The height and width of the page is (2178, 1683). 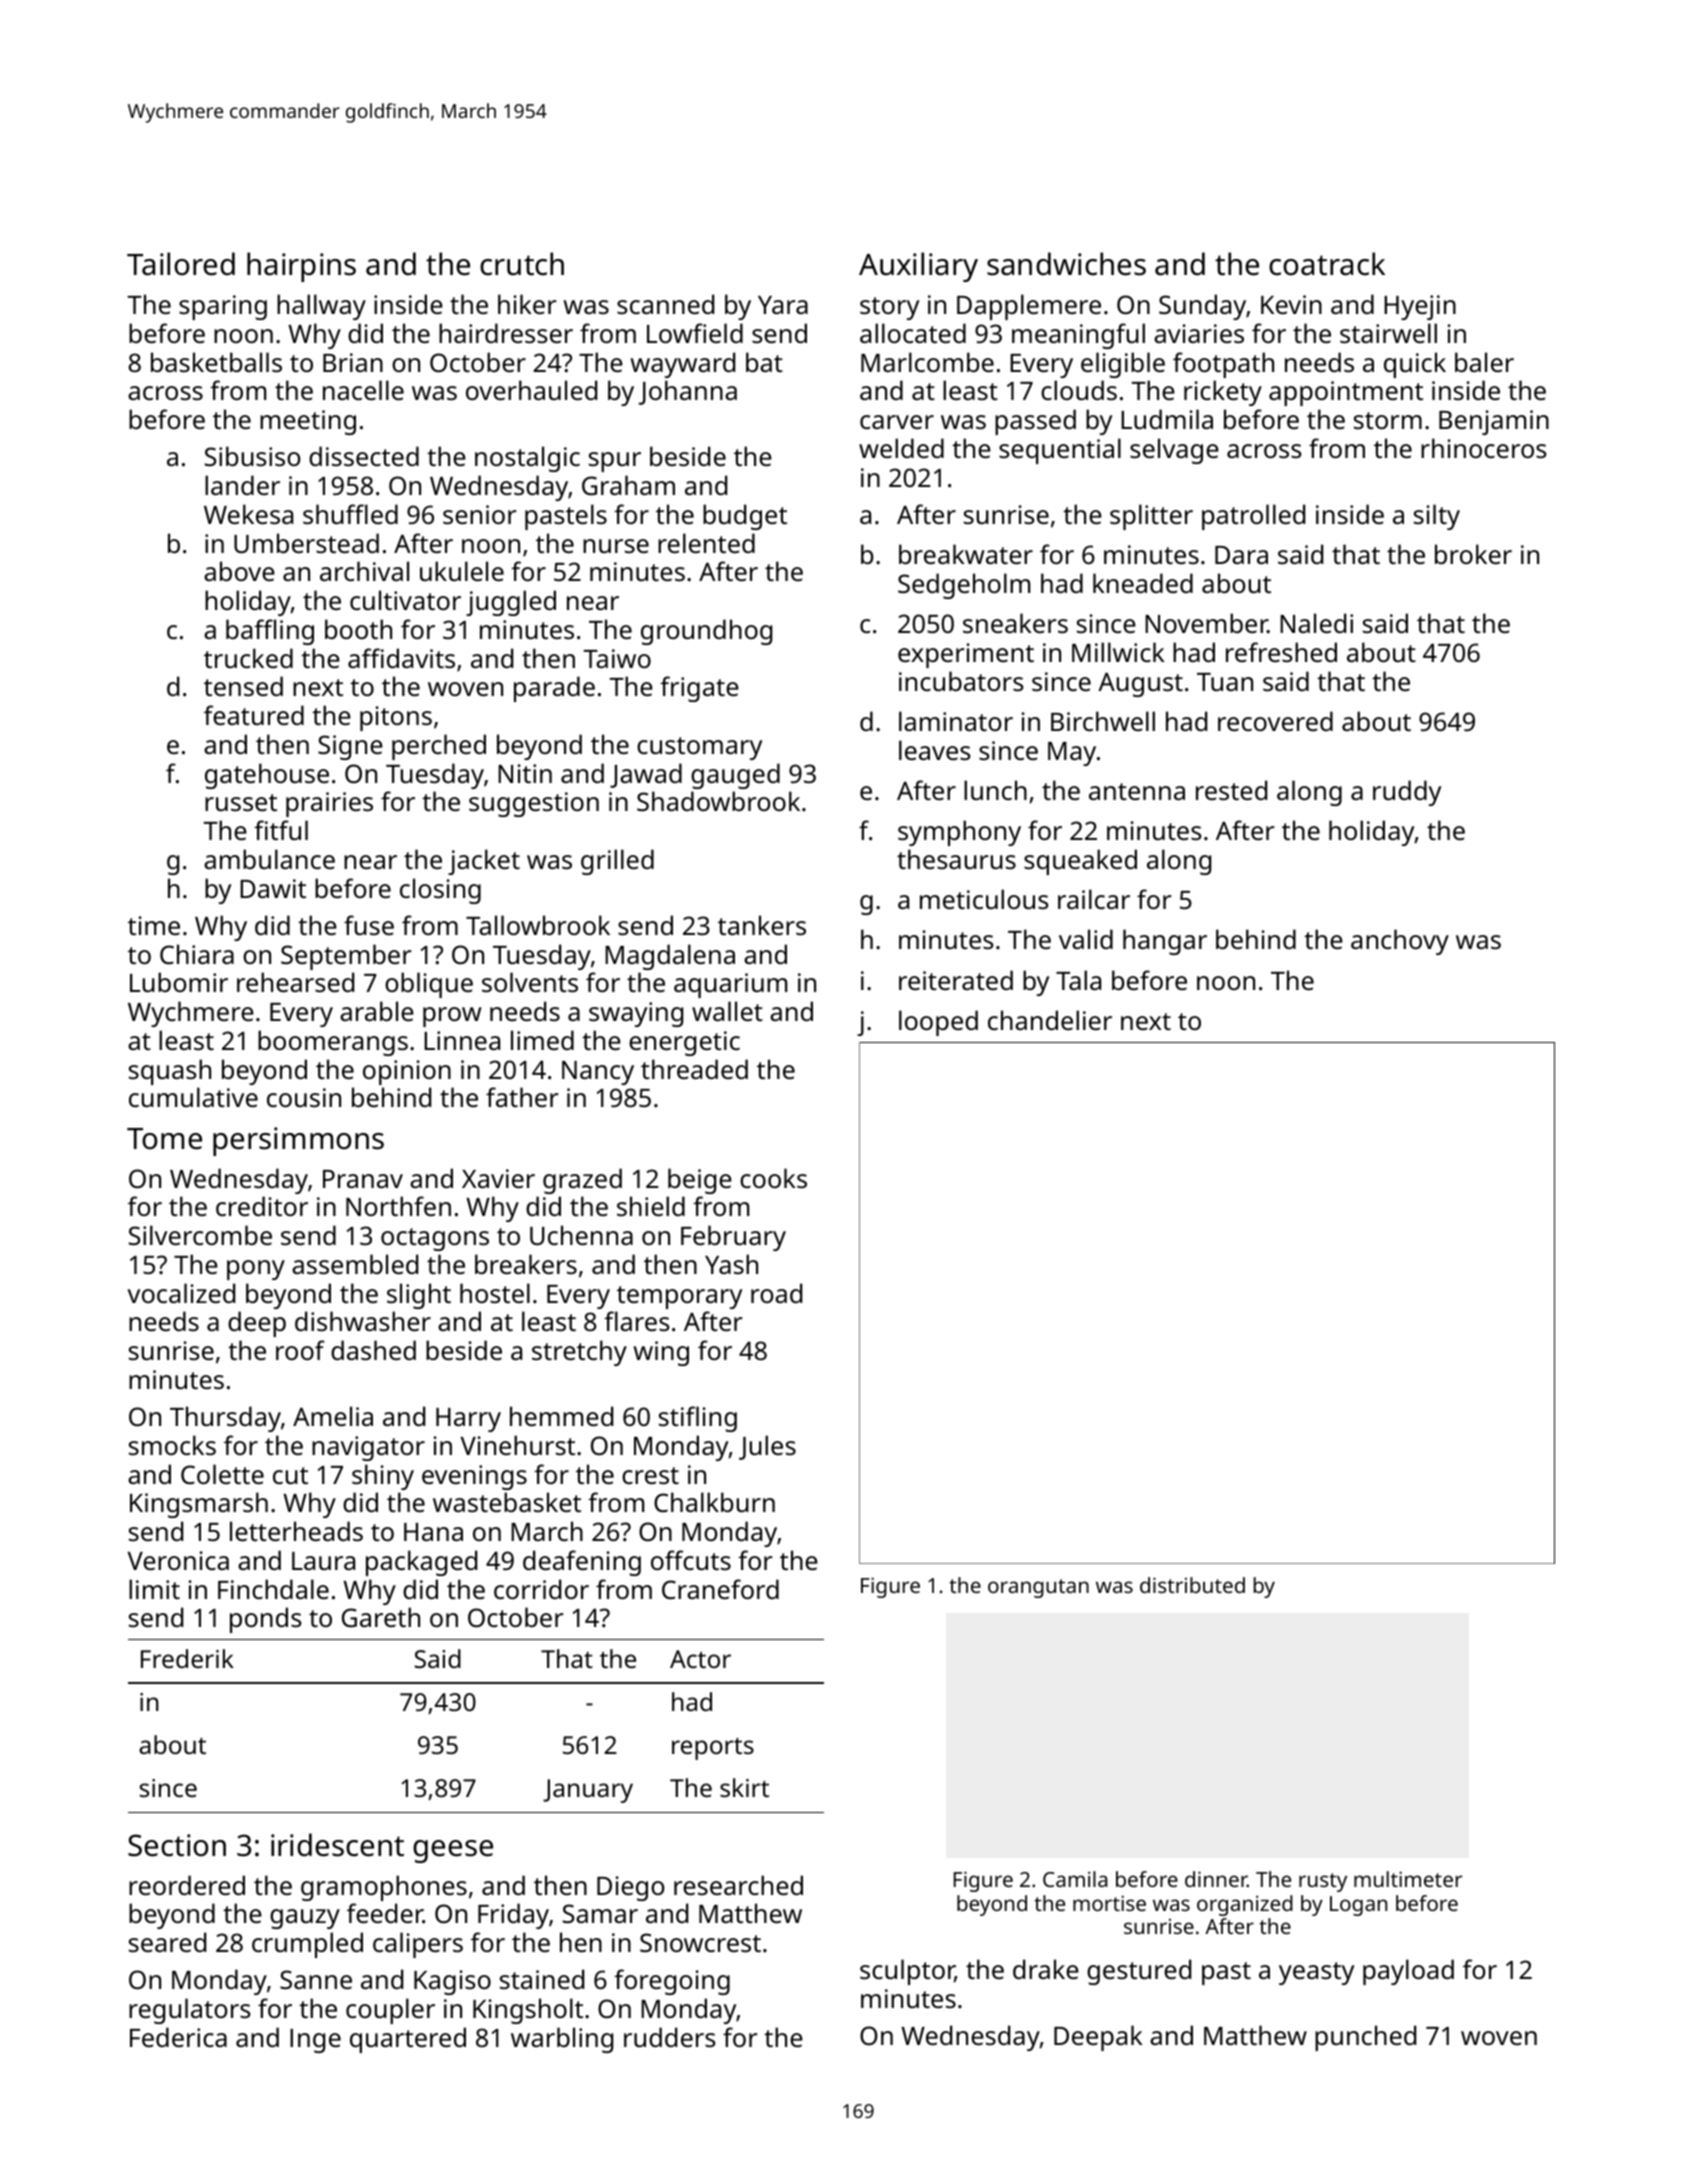 What do you see at coordinates (187, 1658) in the page?
I see `Frederik` at bounding box center [187, 1658].
